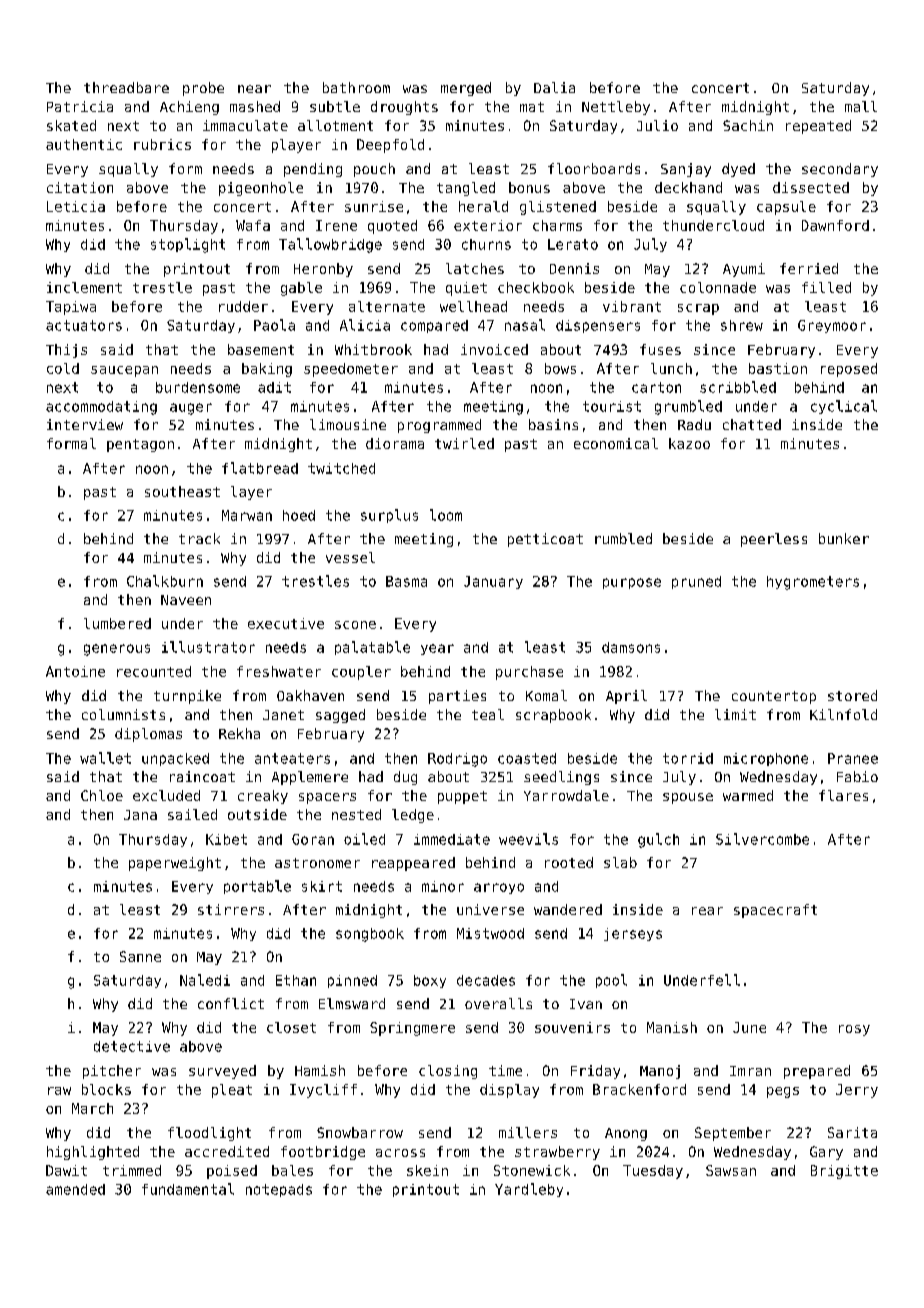  What do you see at coordinates (117, 650) in the screenshot?
I see `generous` at bounding box center [117, 650].
